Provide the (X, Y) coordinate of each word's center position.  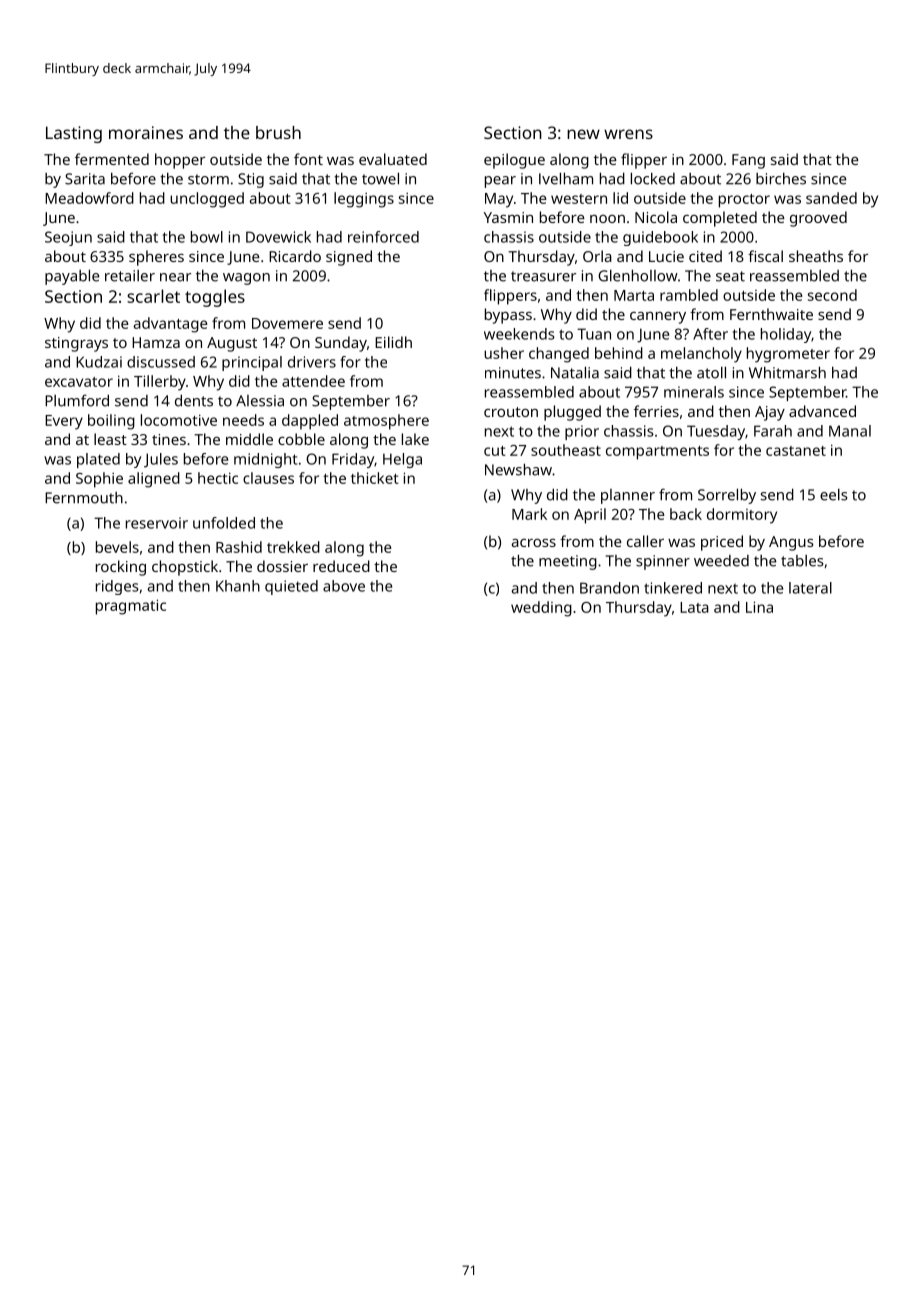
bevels (117, 547)
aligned (154, 480)
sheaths (816, 256)
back (686, 514)
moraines (146, 132)
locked (653, 178)
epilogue (514, 161)
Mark (529, 514)
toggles (215, 298)
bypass (508, 316)
